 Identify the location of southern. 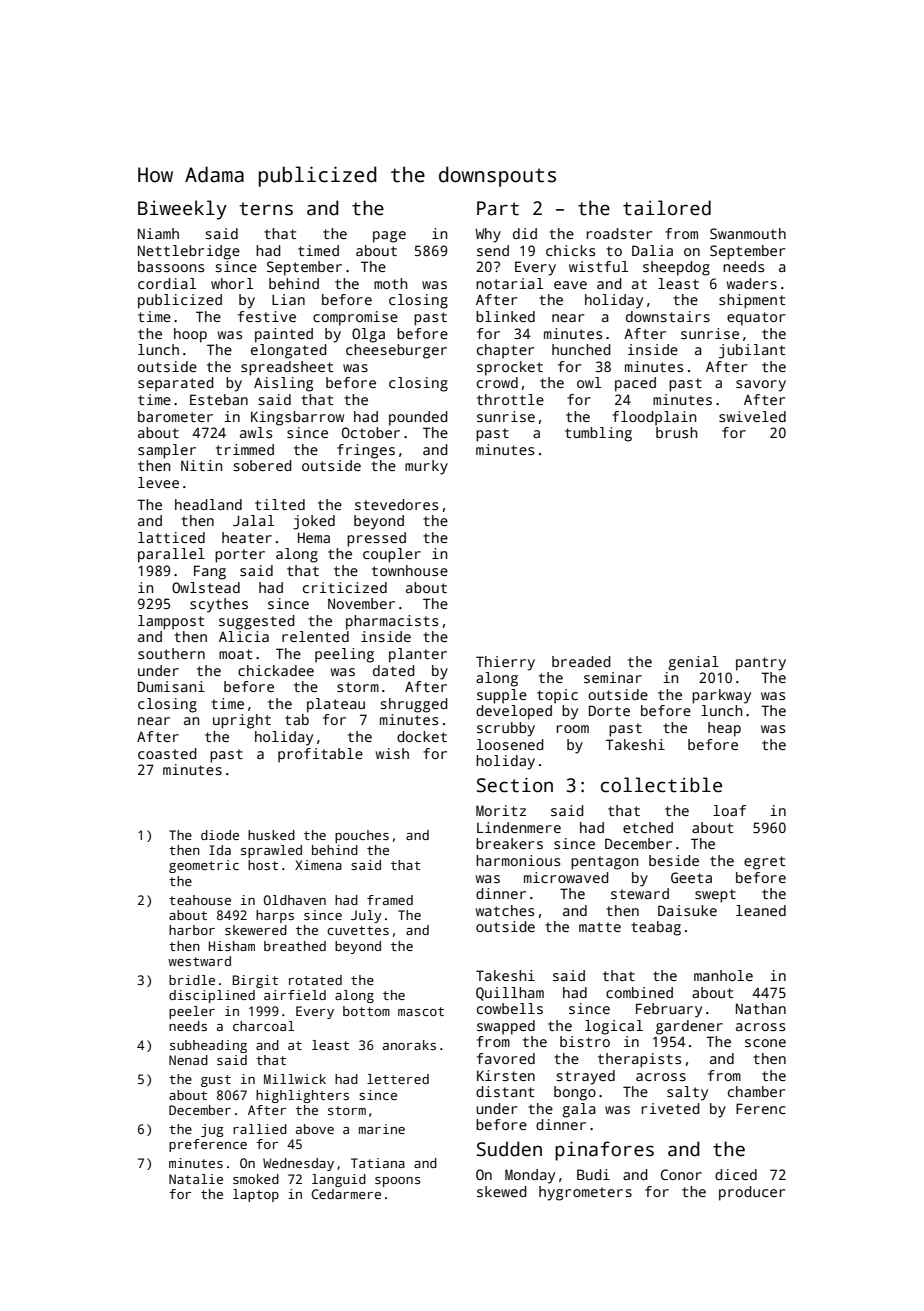
(171, 653).
